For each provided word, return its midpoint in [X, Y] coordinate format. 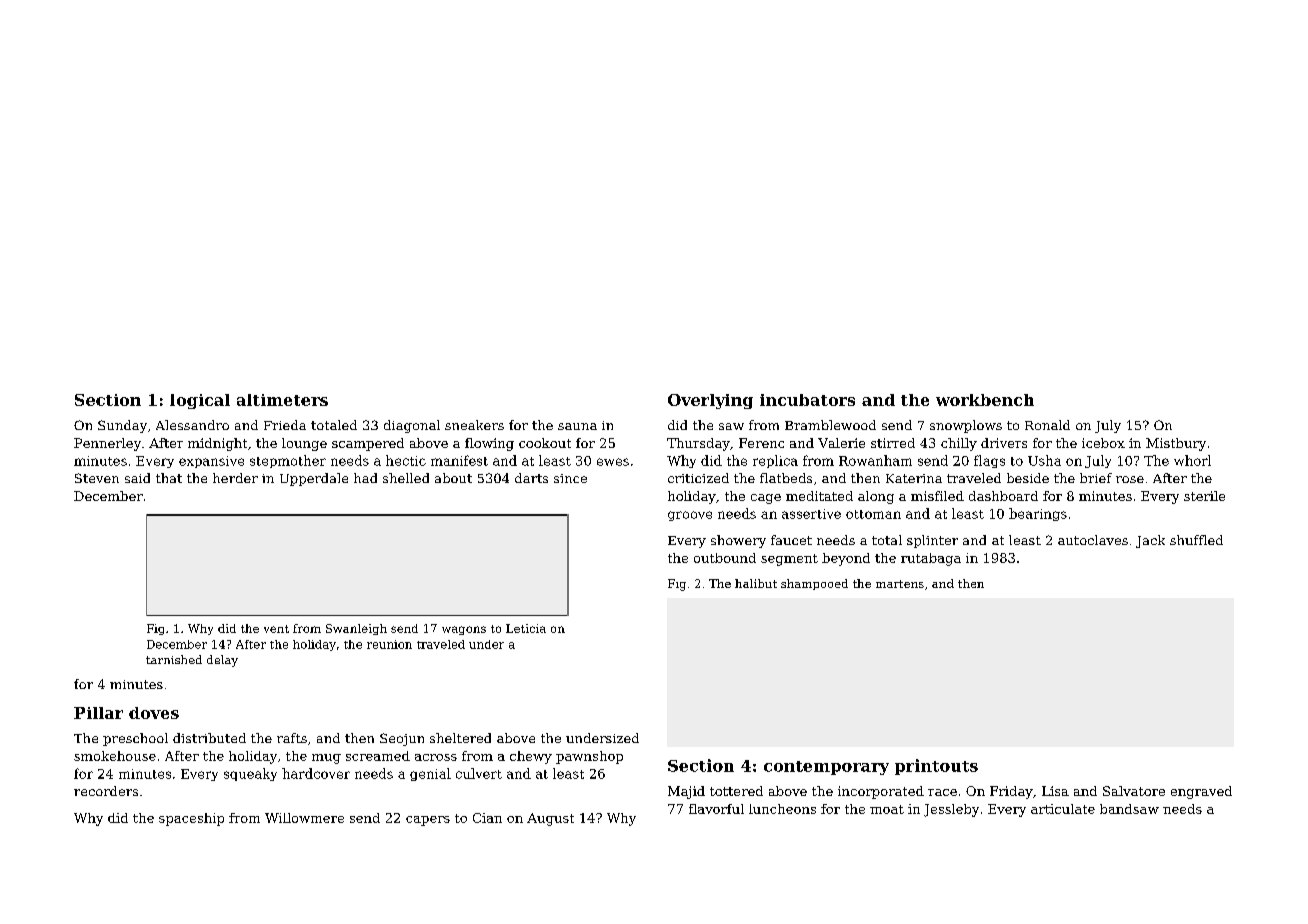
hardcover [316, 773]
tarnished [174, 659]
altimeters [282, 400]
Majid [686, 792]
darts [531, 478]
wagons [464, 630]
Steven [97, 478]
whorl [1192, 460]
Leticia [526, 628]
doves [154, 713]
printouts [936, 767]
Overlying [710, 401]
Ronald [1047, 425]
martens [900, 584]
